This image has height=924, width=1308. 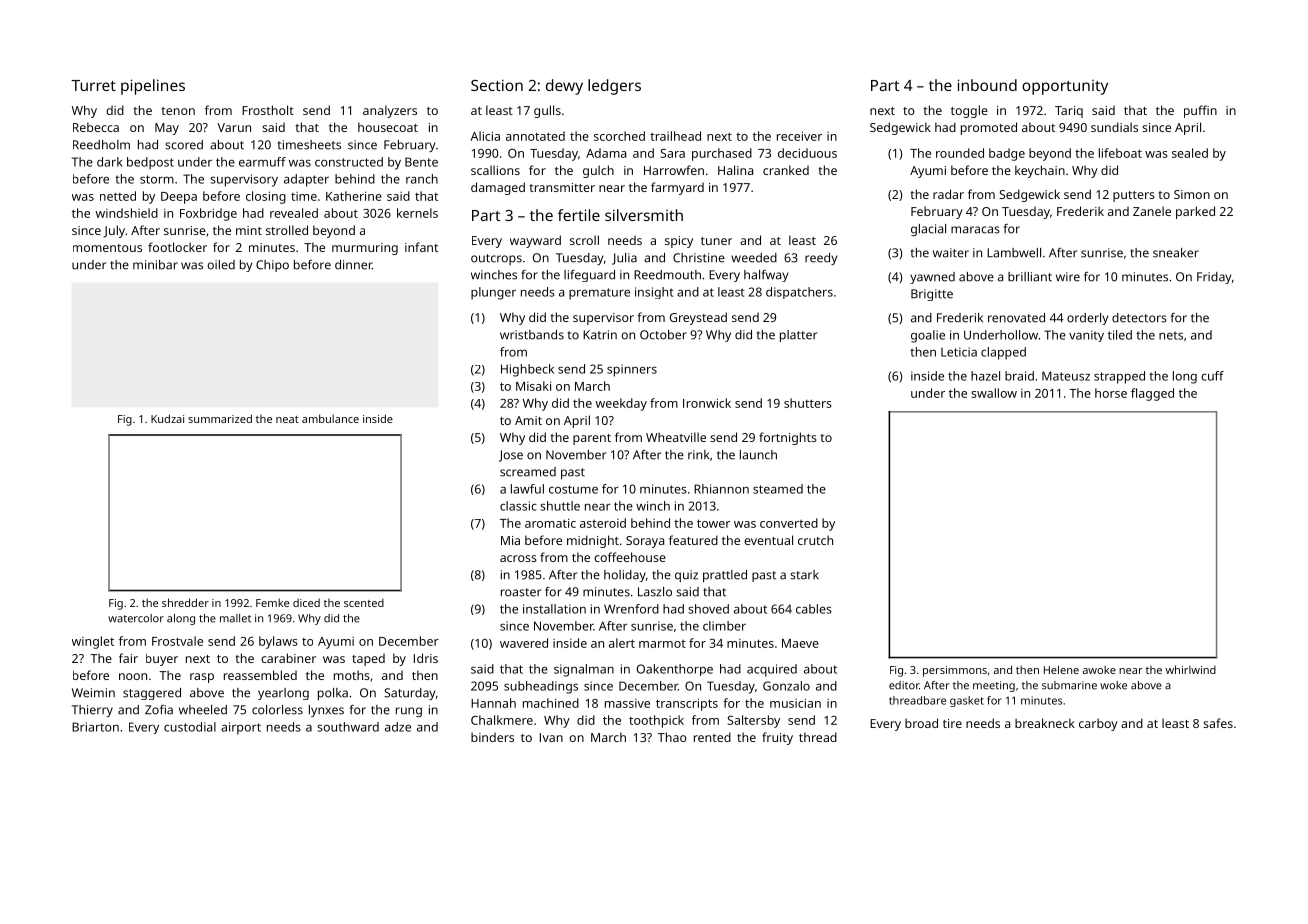 I want to click on pipelines, so click(x=153, y=87).
